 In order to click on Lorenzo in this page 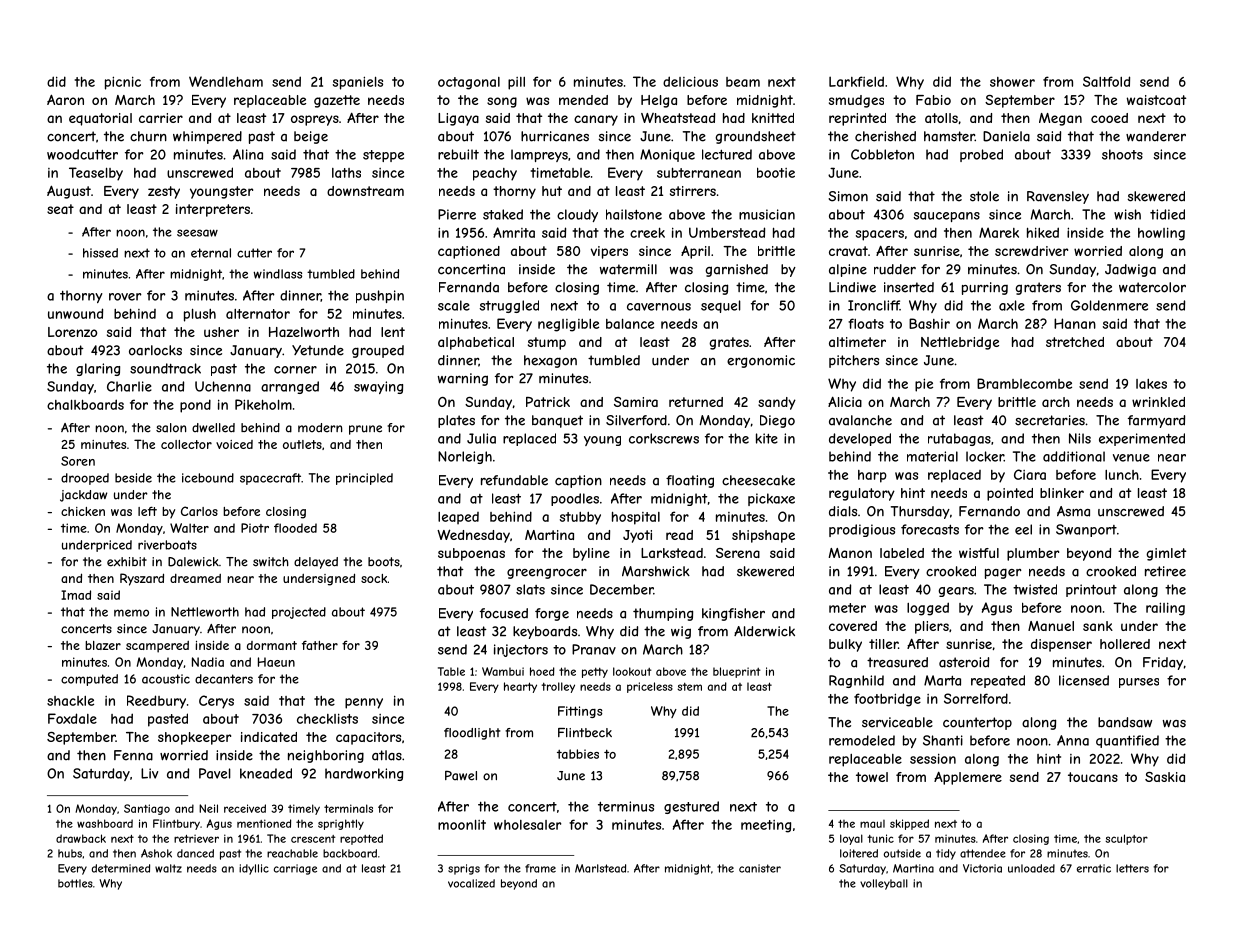, I will do `click(72, 332)`.
